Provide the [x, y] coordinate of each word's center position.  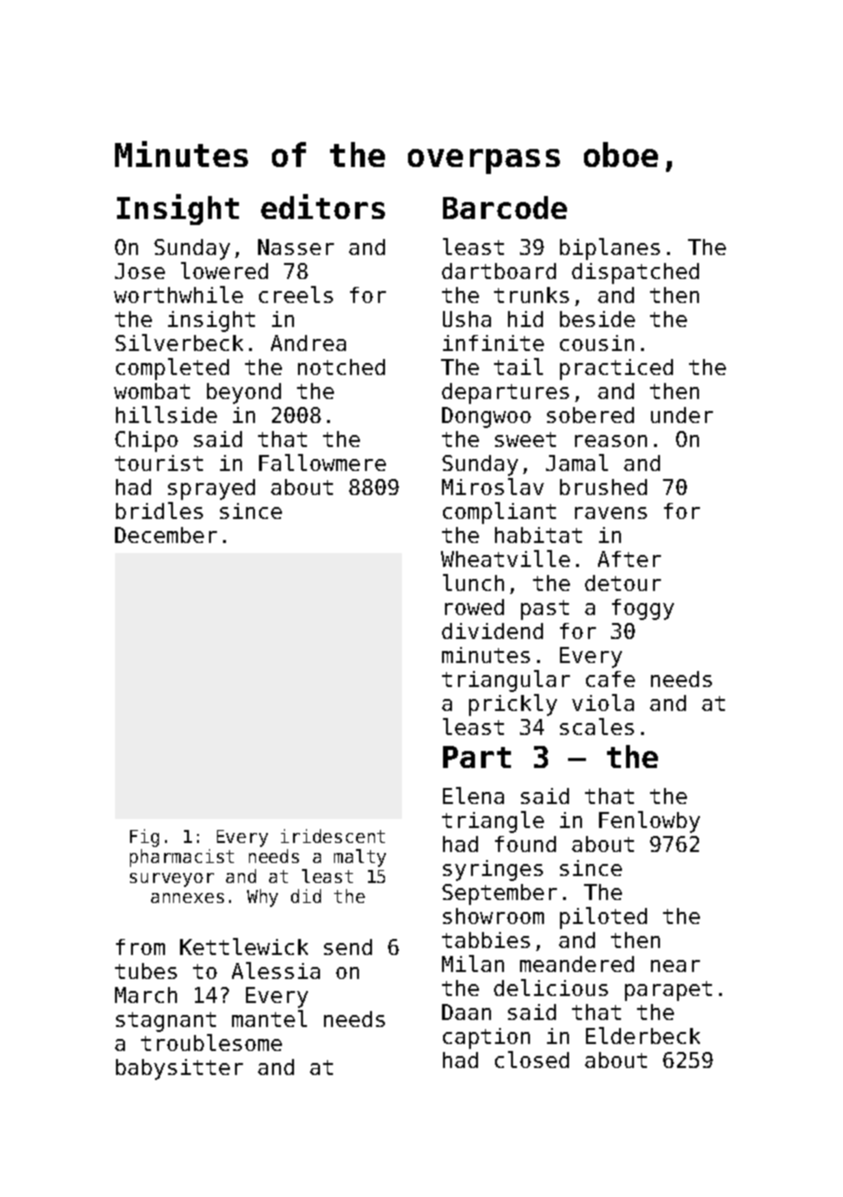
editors [323, 206]
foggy [643, 609]
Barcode [505, 207]
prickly [513, 705]
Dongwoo [486, 417]
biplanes [610, 249]
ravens [611, 513]
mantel [269, 1018]
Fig [144, 838]
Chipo [146, 441]
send [348, 947]
